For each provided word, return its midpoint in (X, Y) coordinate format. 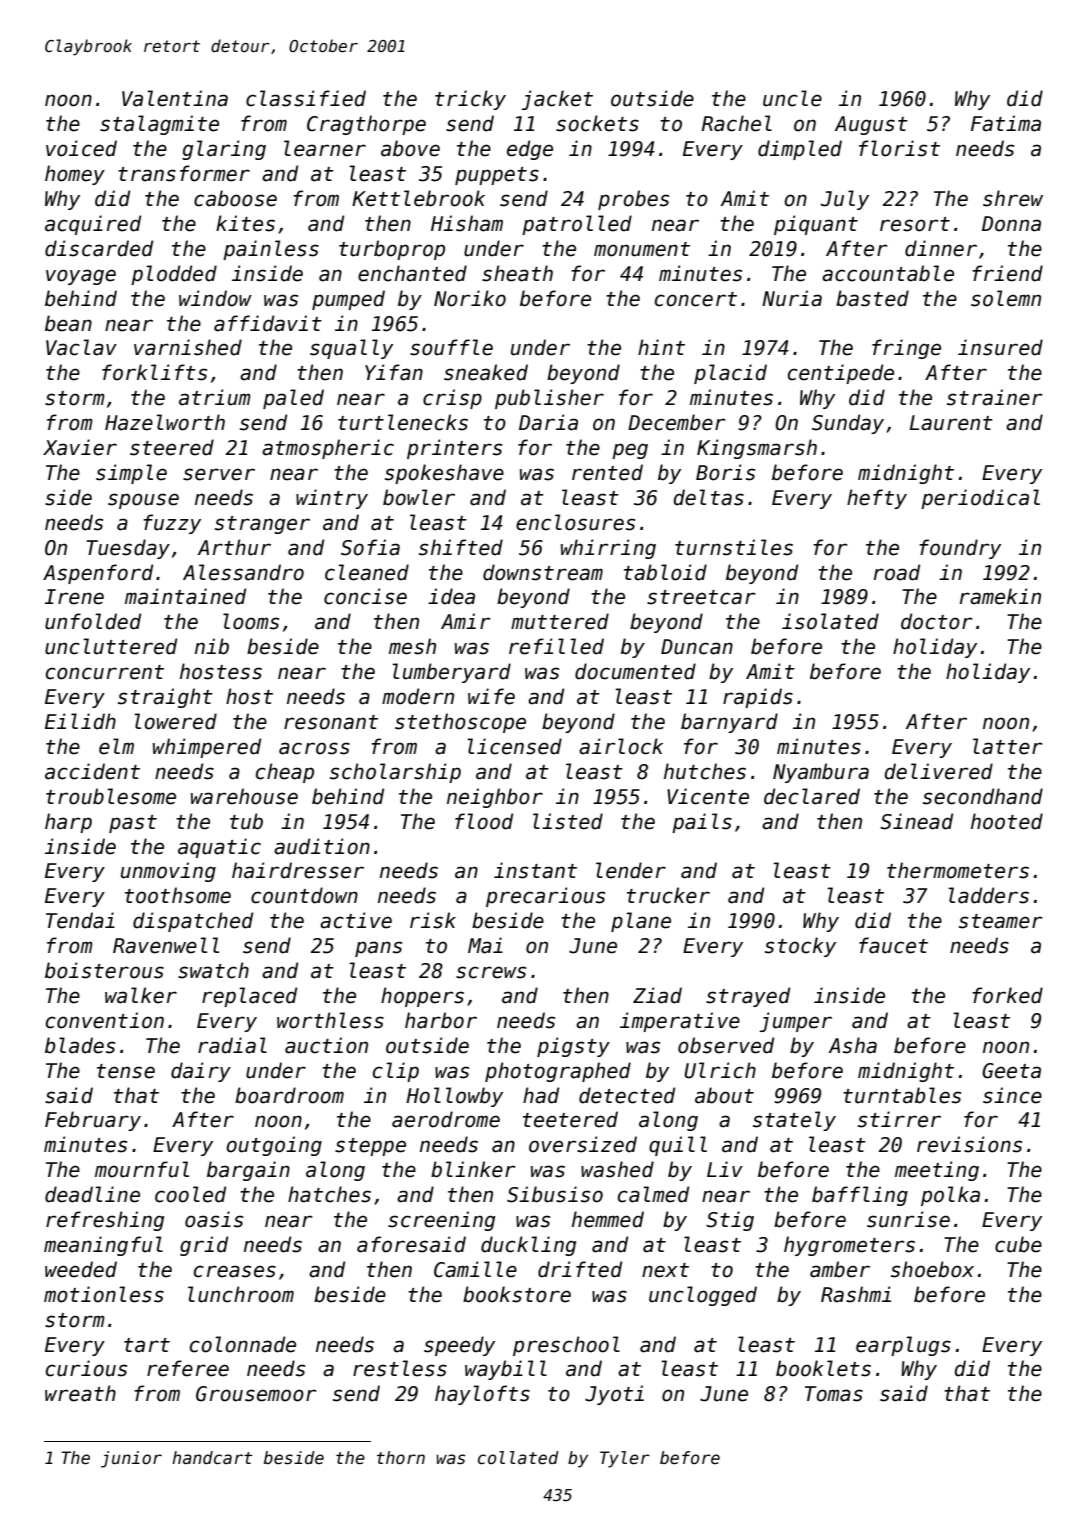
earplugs (903, 1346)
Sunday (848, 424)
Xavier (80, 447)
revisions (969, 1144)
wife (491, 696)
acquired (93, 225)
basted (872, 298)
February (93, 1121)
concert (696, 299)
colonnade (243, 1344)
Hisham (467, 223)
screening (441, 1221)
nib (212, 646)
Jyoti (614, 1395)
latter (1008, 746)
